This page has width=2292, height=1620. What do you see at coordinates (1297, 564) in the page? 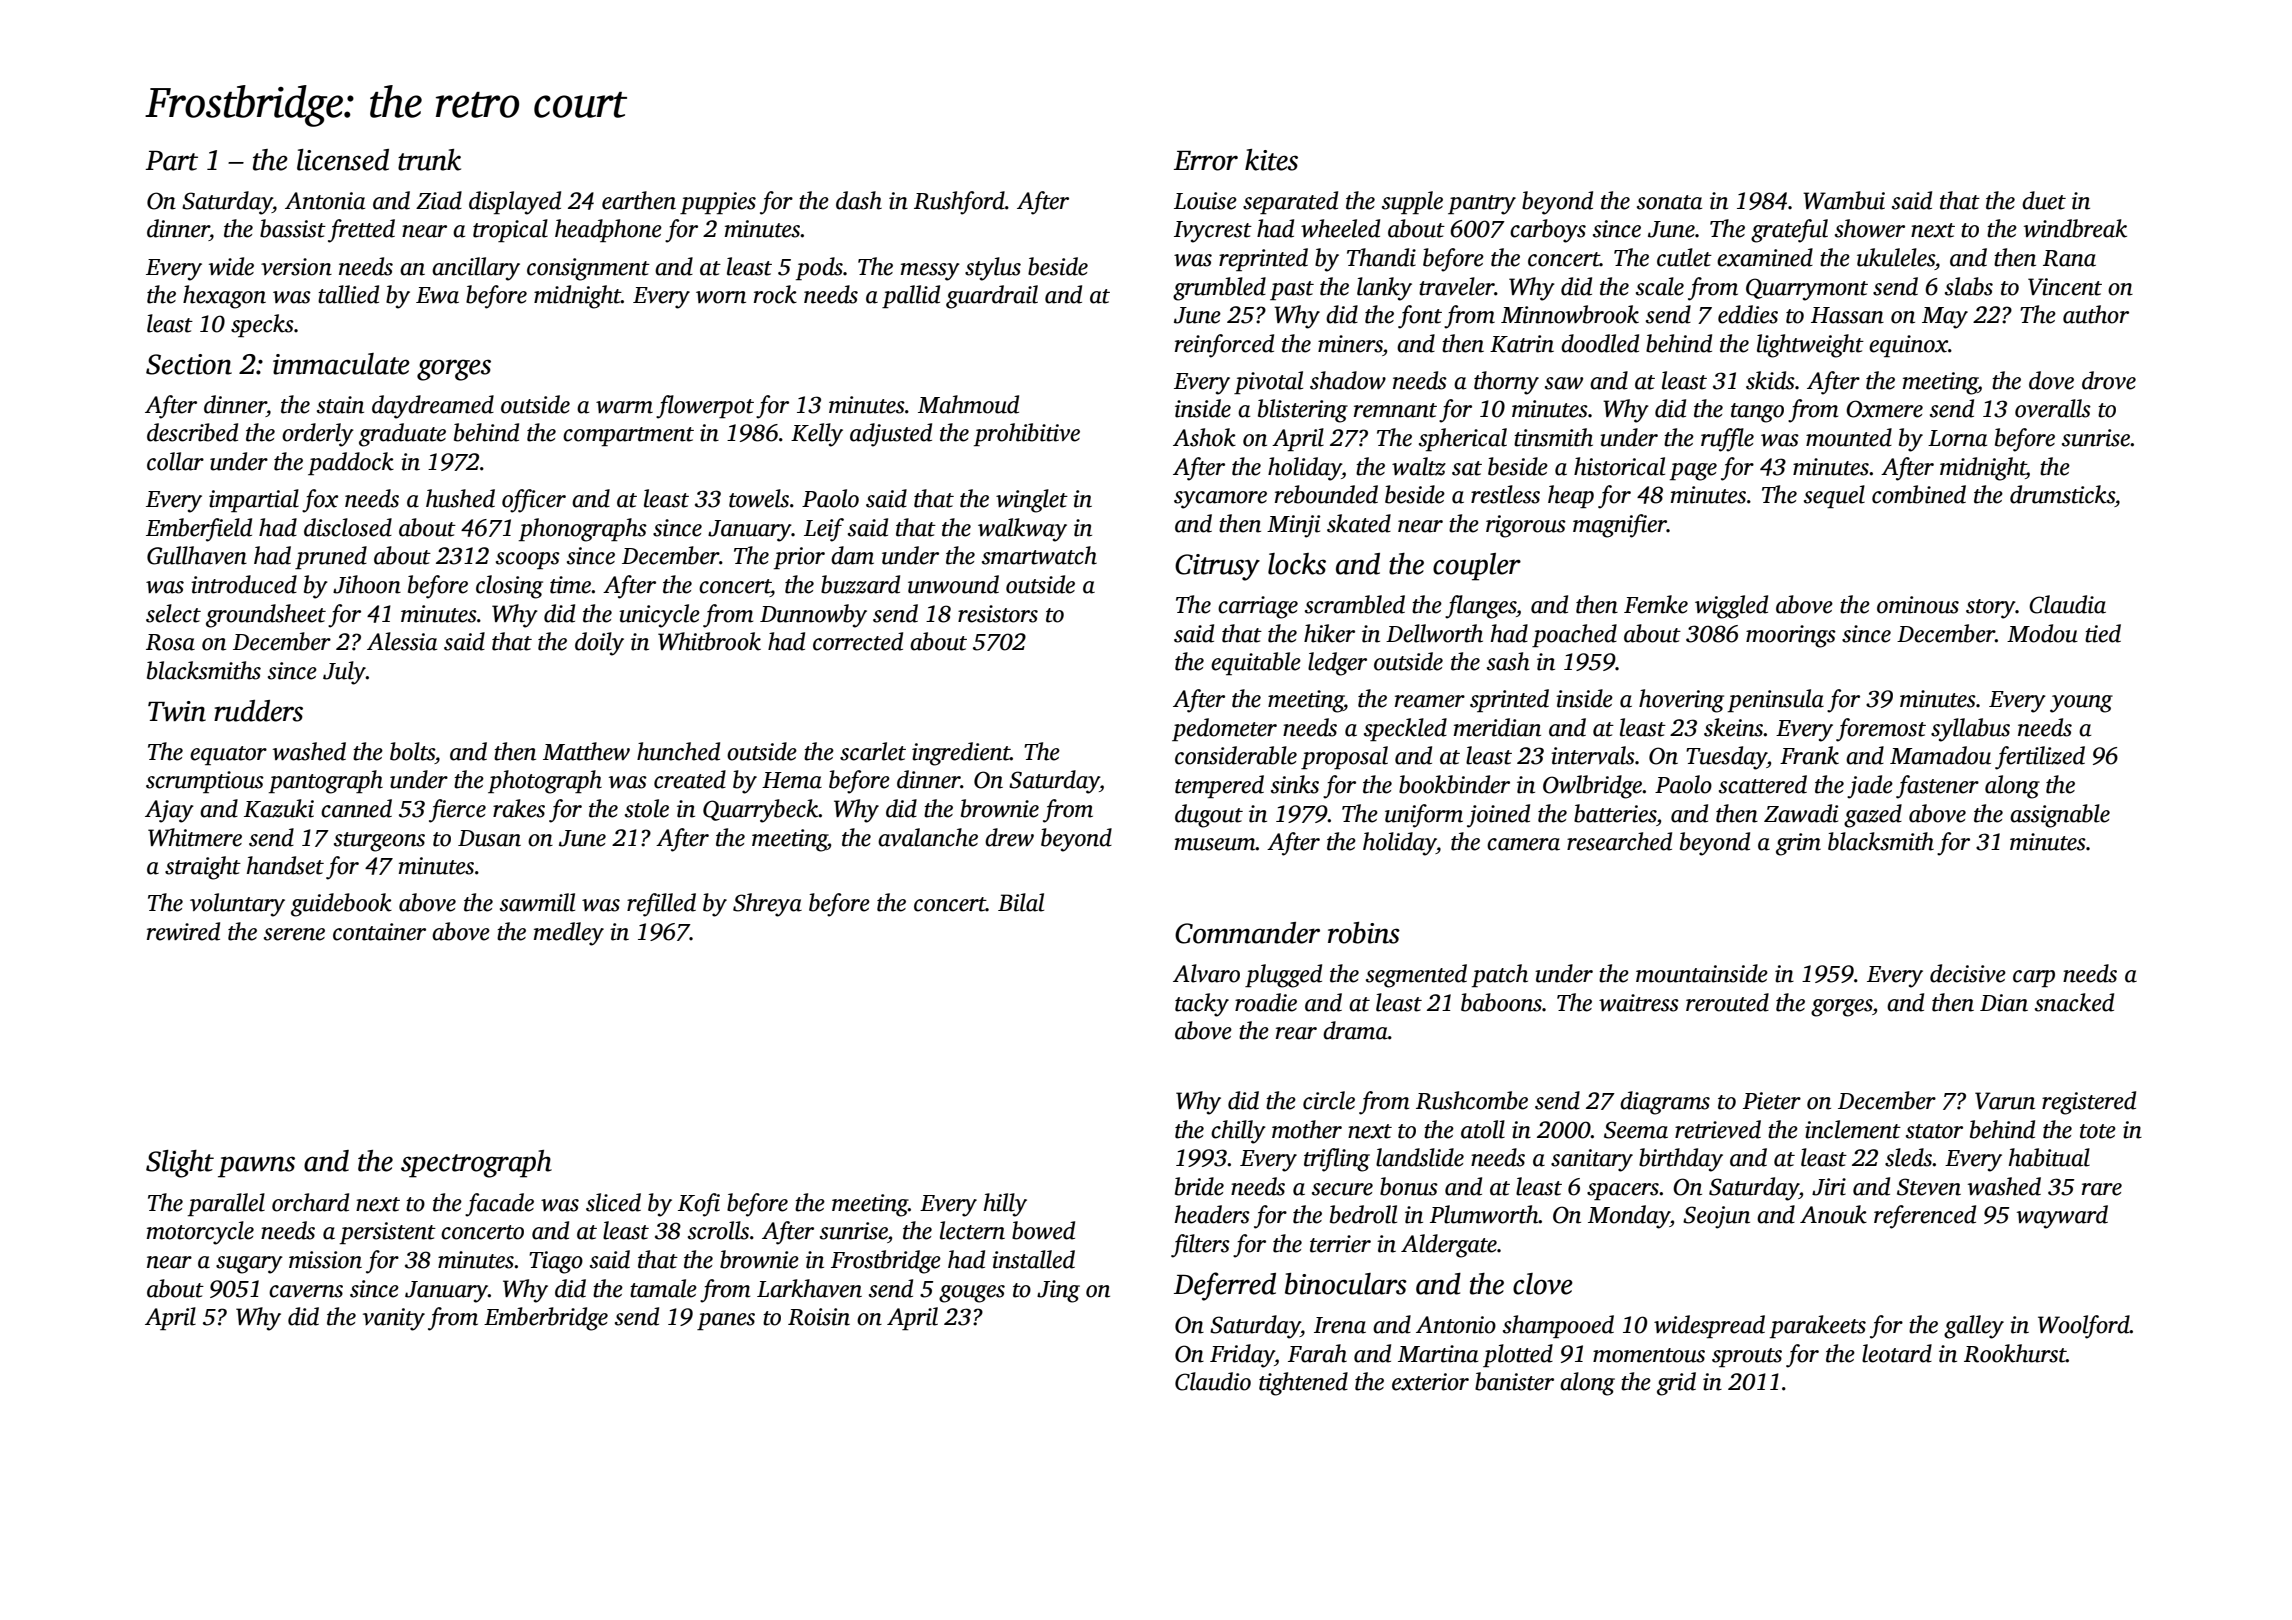
I see `locks` at bounding box center [1297, 564].
